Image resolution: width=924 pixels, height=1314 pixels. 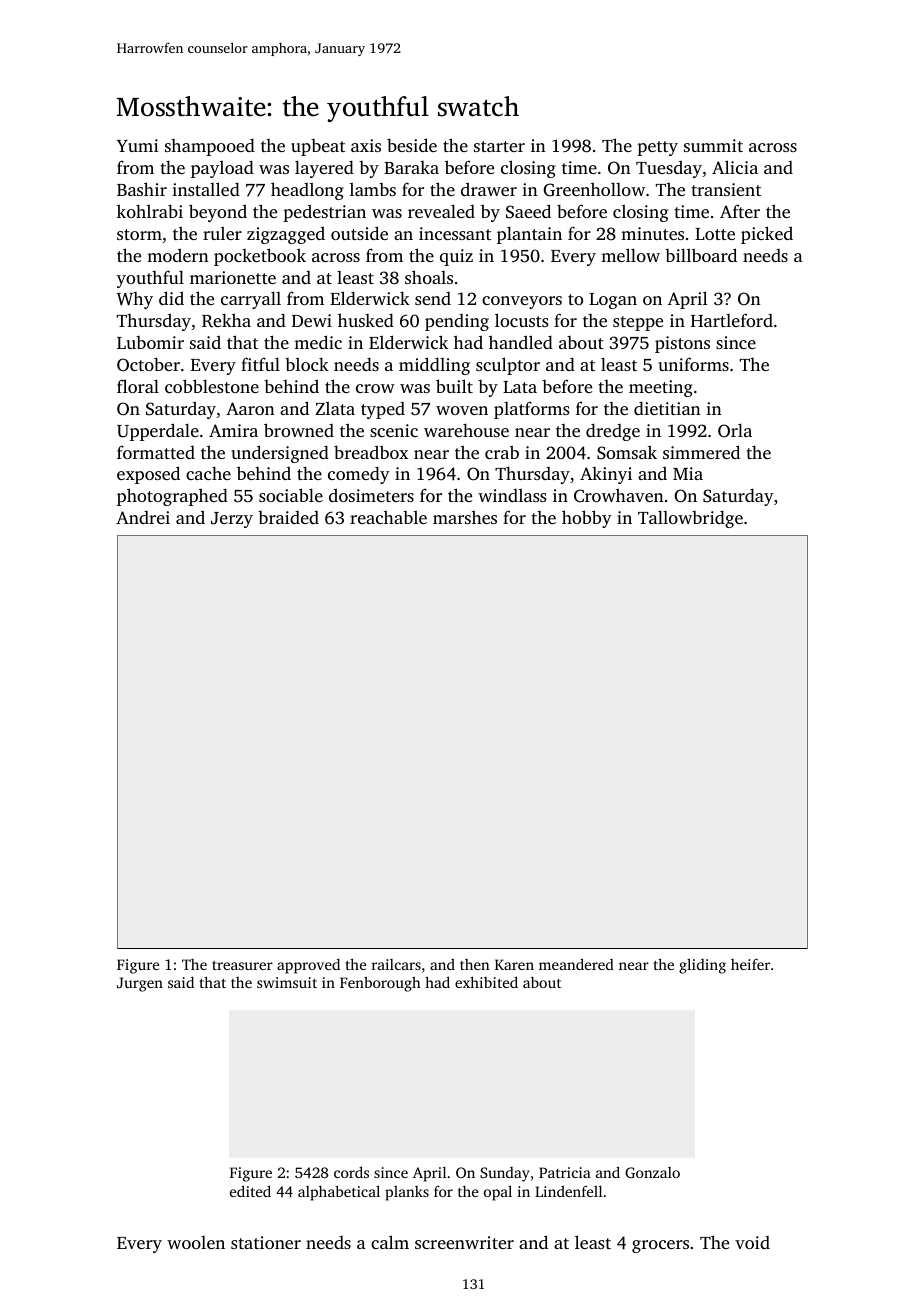 I want to click on treasurer, so click(x=242, y=965).
